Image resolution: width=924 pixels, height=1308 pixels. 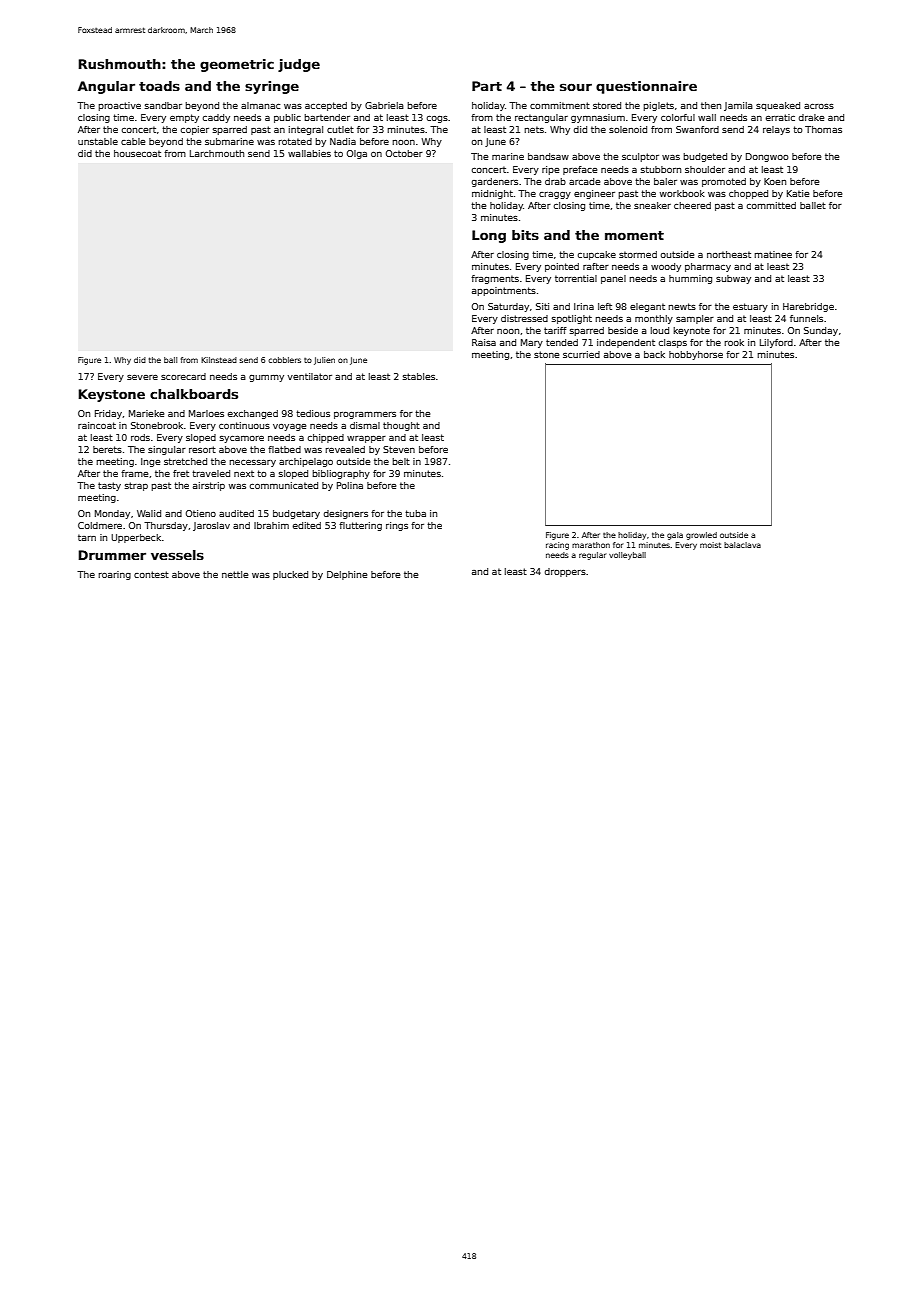 What do you see at coordinates (114, 575) in the image?
I see `roaring` at bounding box center [114, 575].
